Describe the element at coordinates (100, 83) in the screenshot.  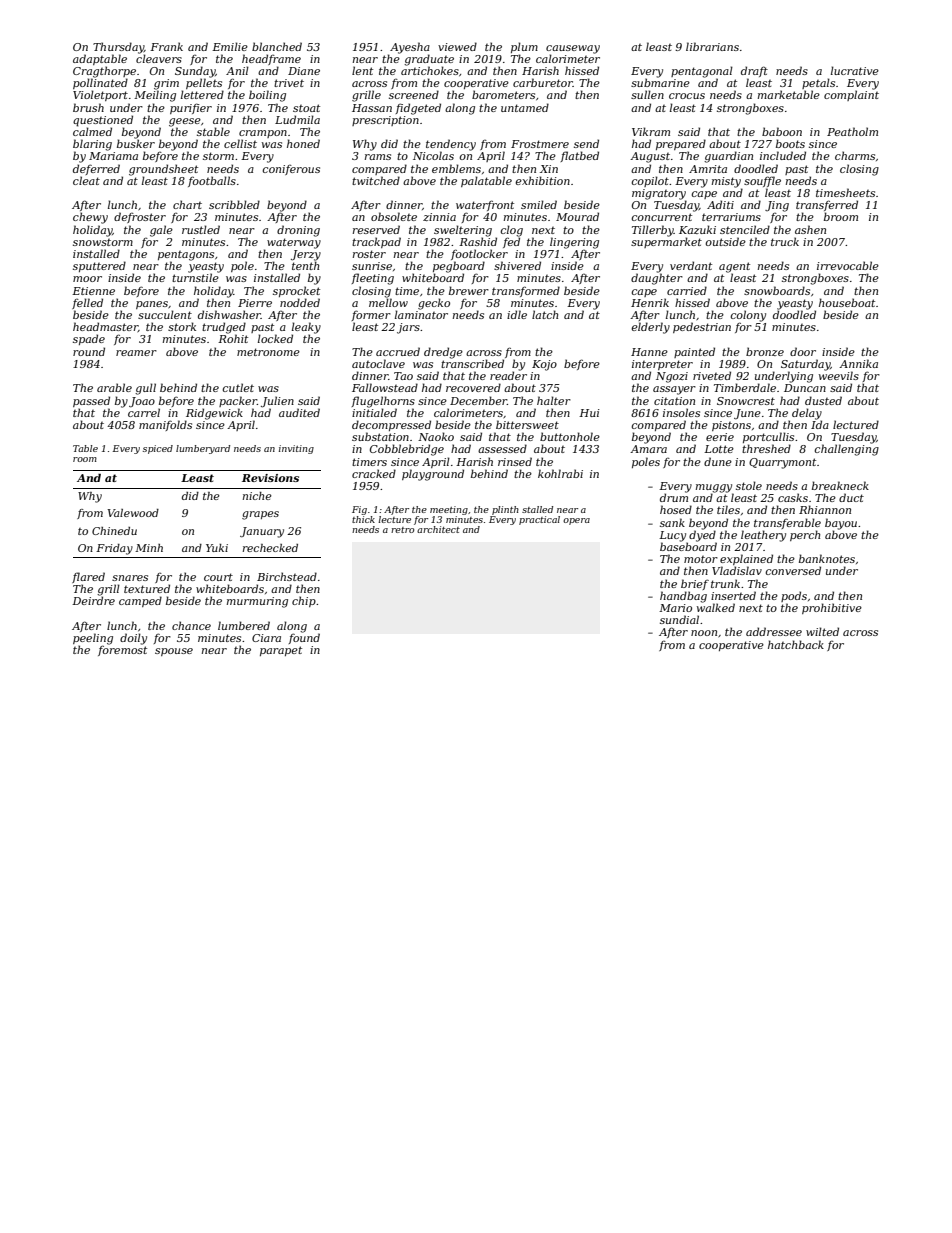
I see `pollinated` at that location.
